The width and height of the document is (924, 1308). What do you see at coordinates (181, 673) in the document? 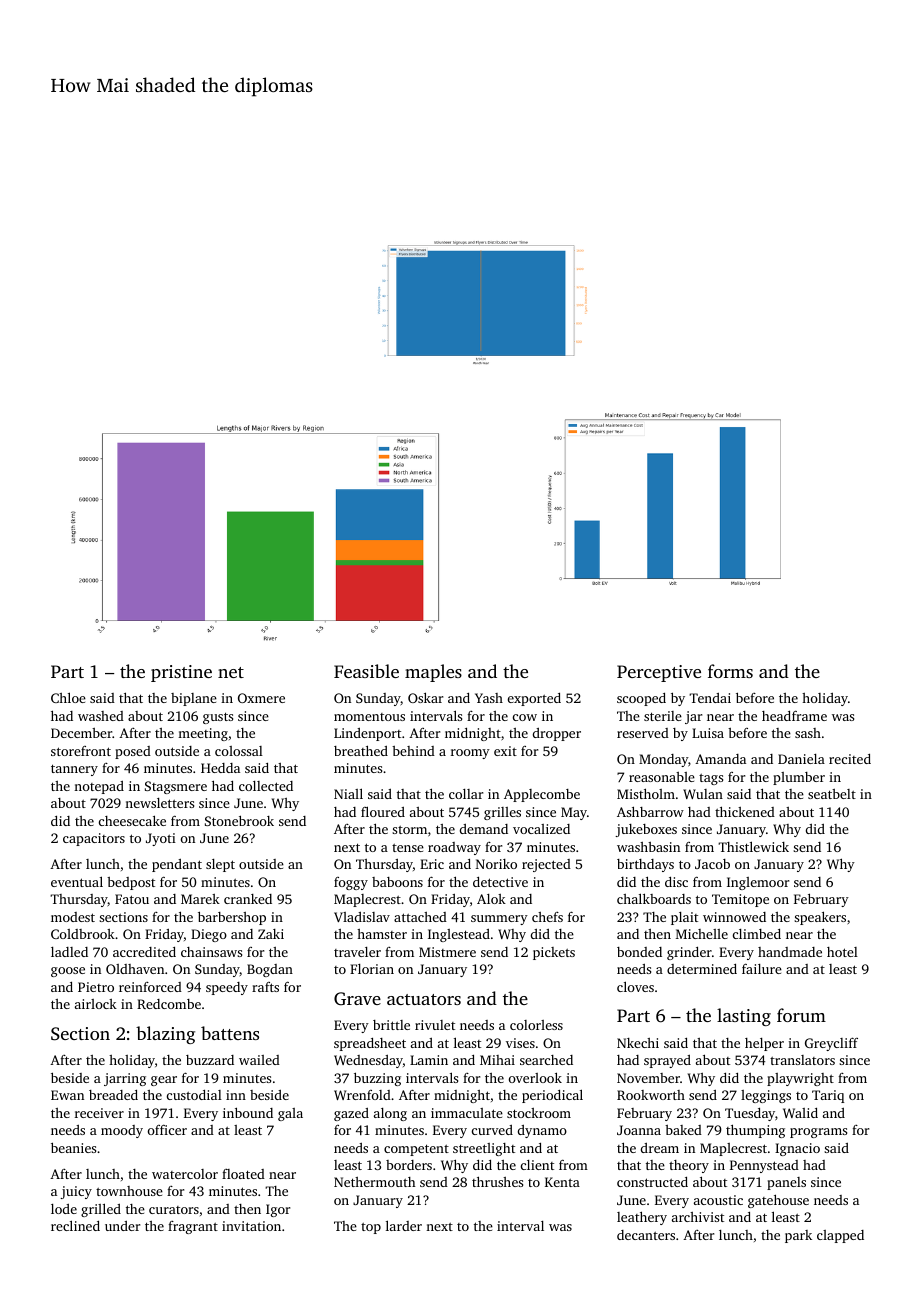
I see `pristine` at bounding box center [181, 673].
